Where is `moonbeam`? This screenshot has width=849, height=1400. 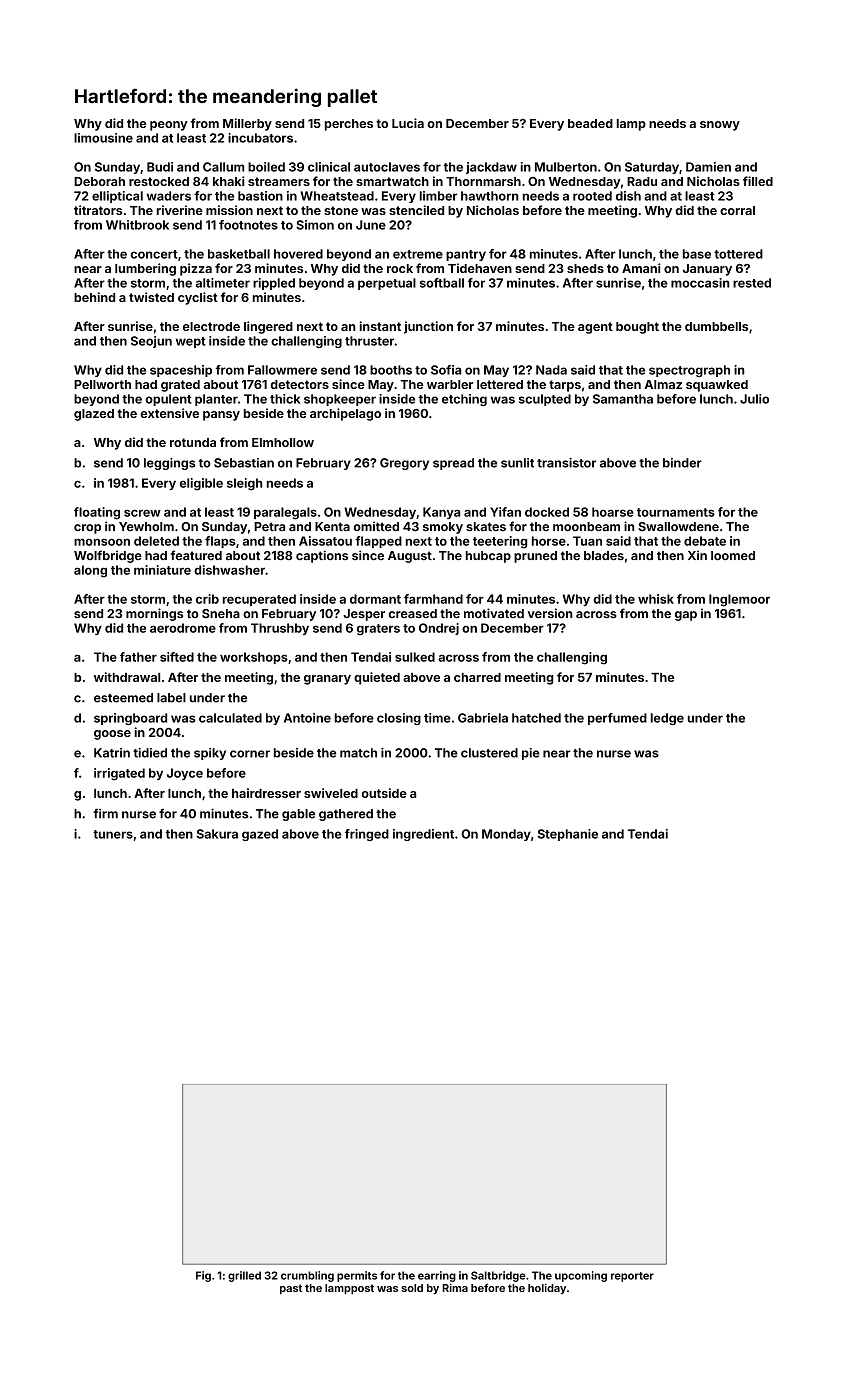
moonbeam is located at coordinates (586, 526).
